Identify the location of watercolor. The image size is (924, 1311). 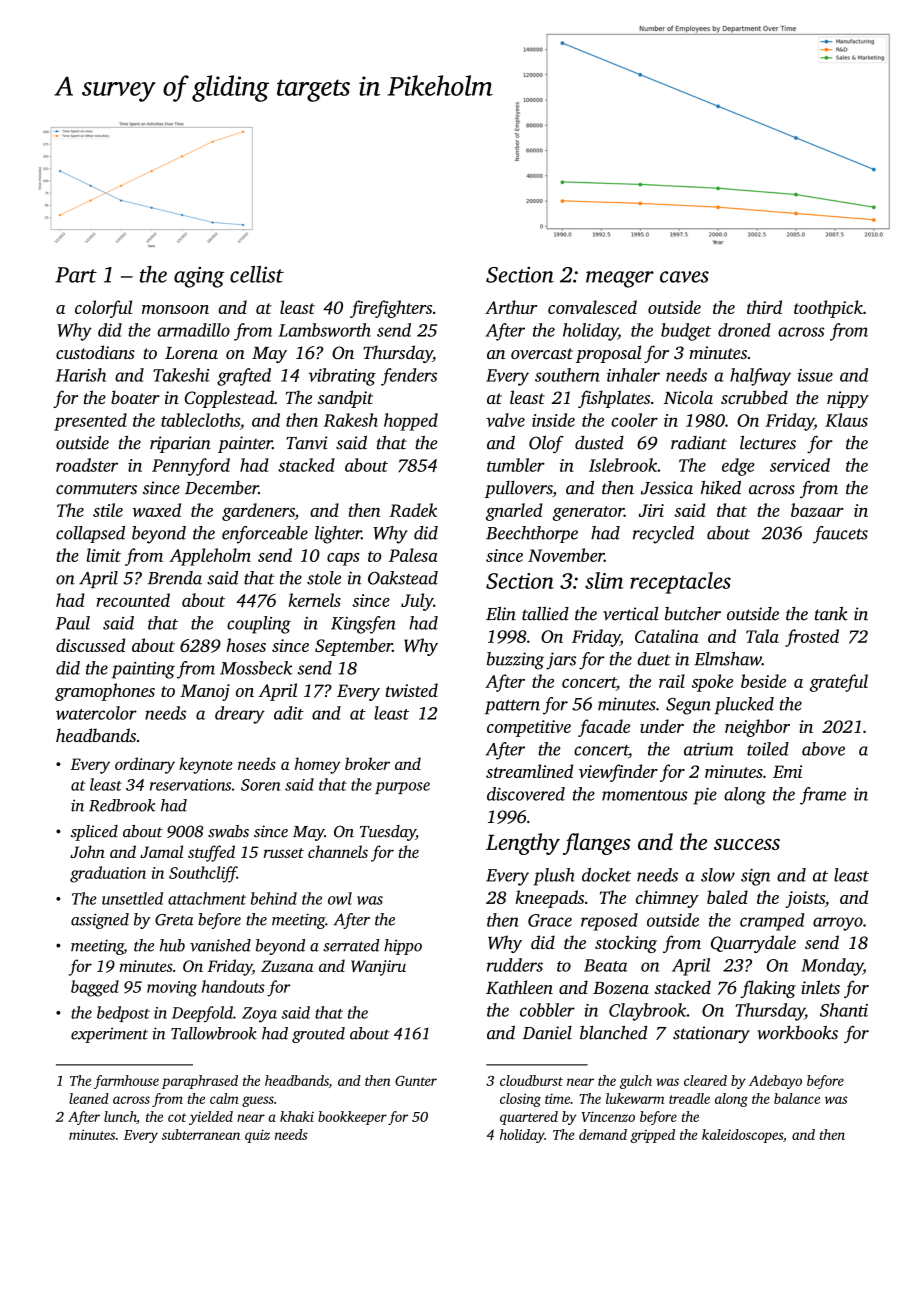
(96, 713).
